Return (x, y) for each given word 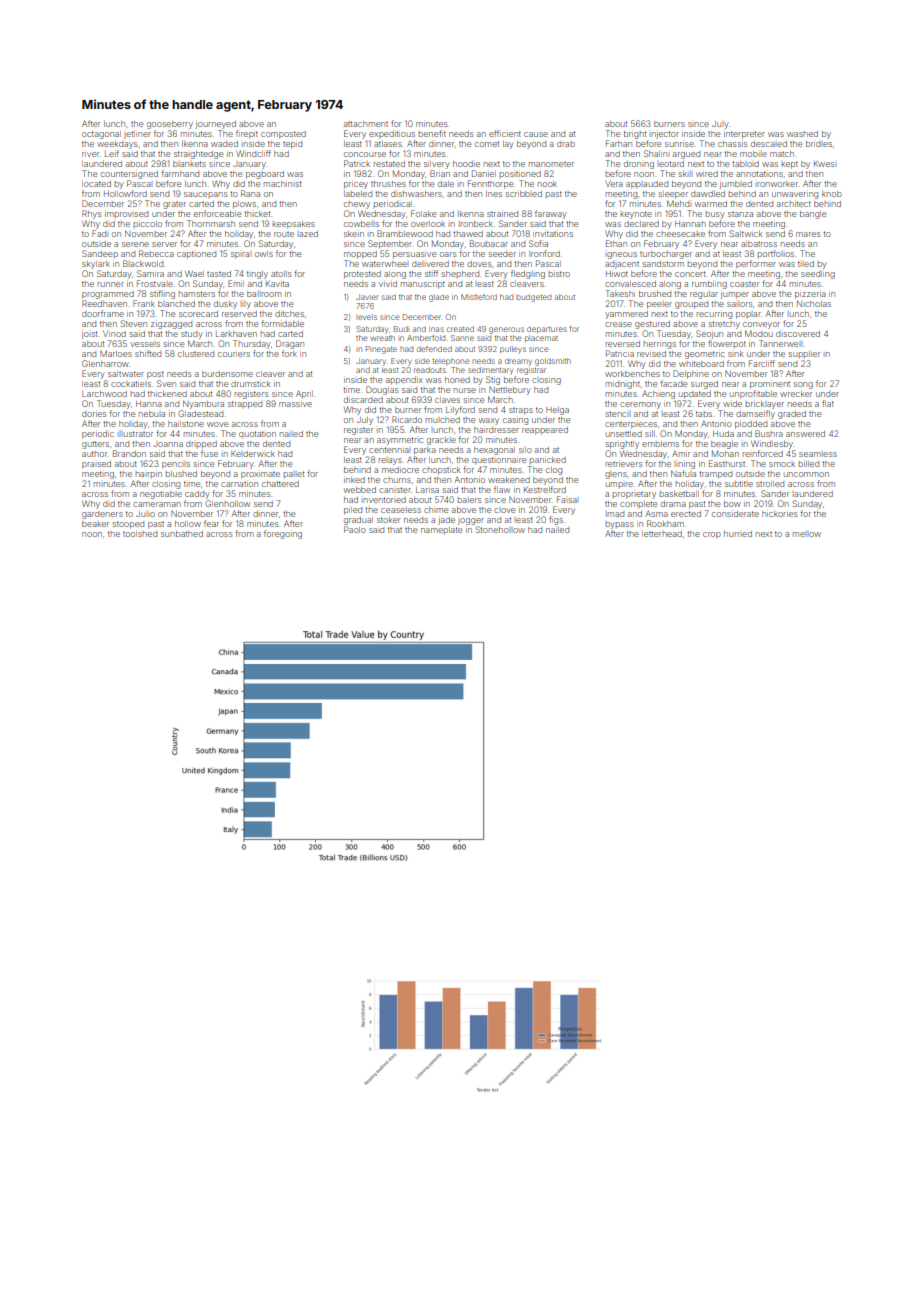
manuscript (423, 285)
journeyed (216, 125)
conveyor (761, 325)
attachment (366, 124)
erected (686, 514)
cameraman (157, 504)
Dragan (290, 344)
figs (556, 520)
